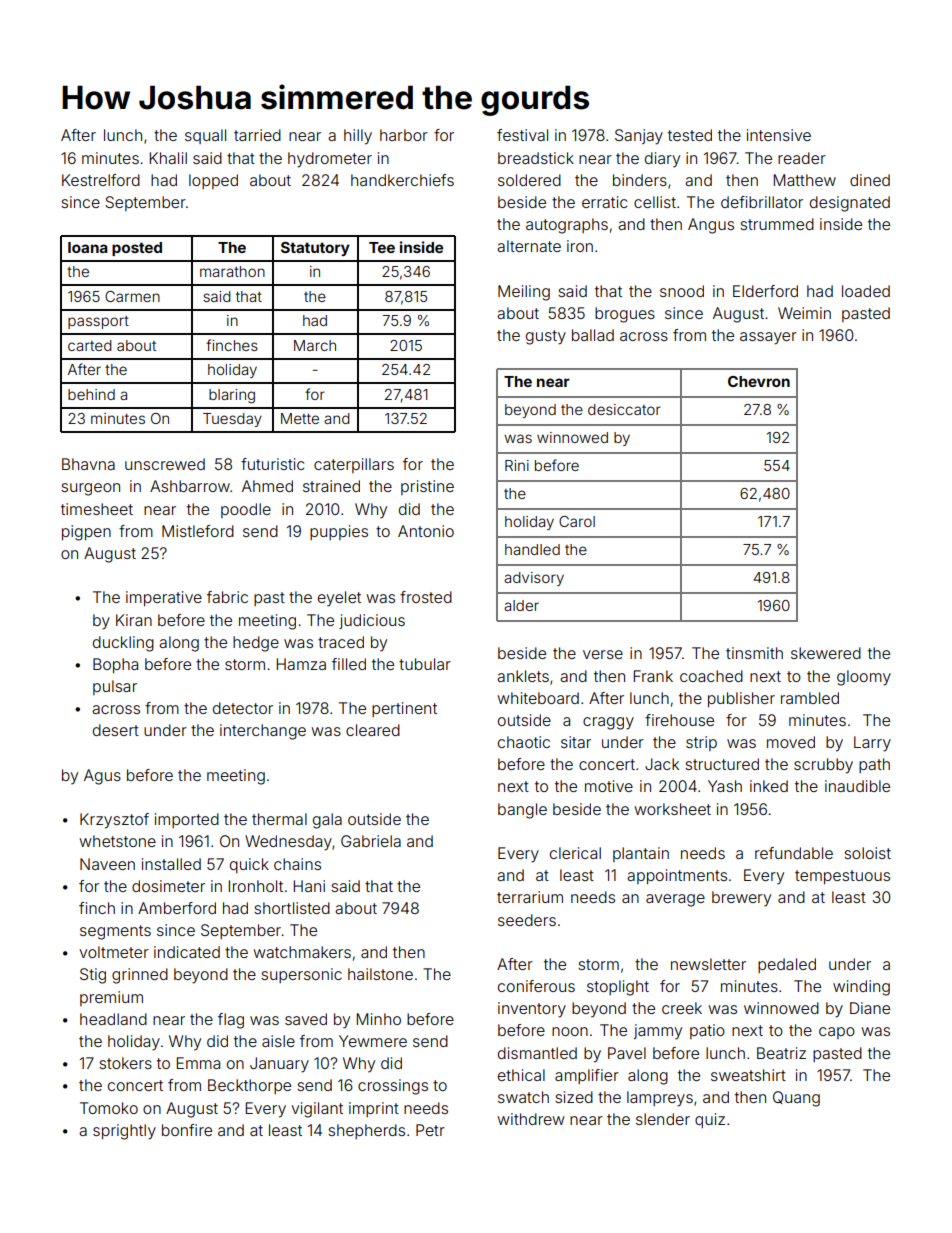 The image size is (952, 1233). I want to click on gloomy, so click(864, 678).
